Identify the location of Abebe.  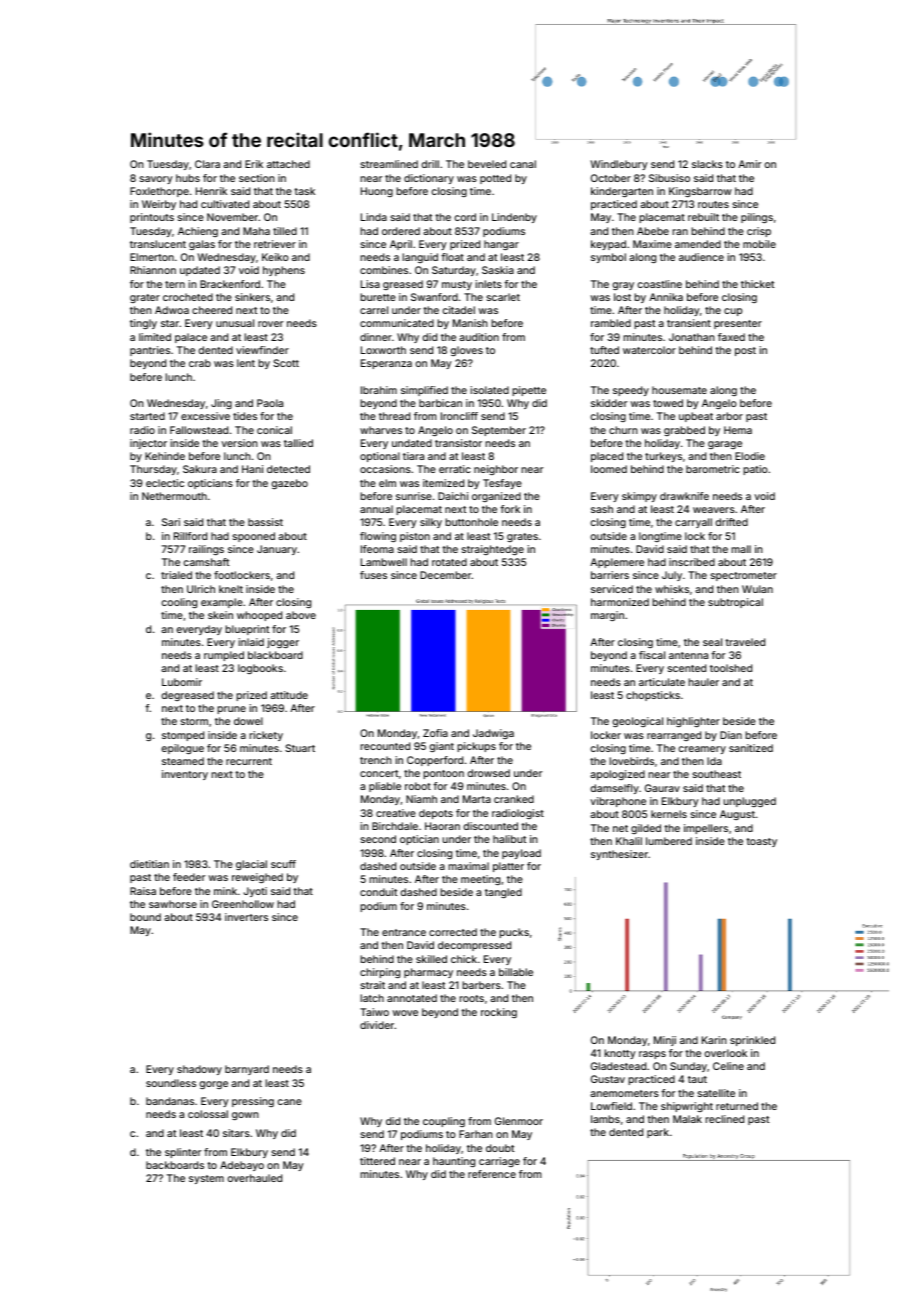
(653, 231).
